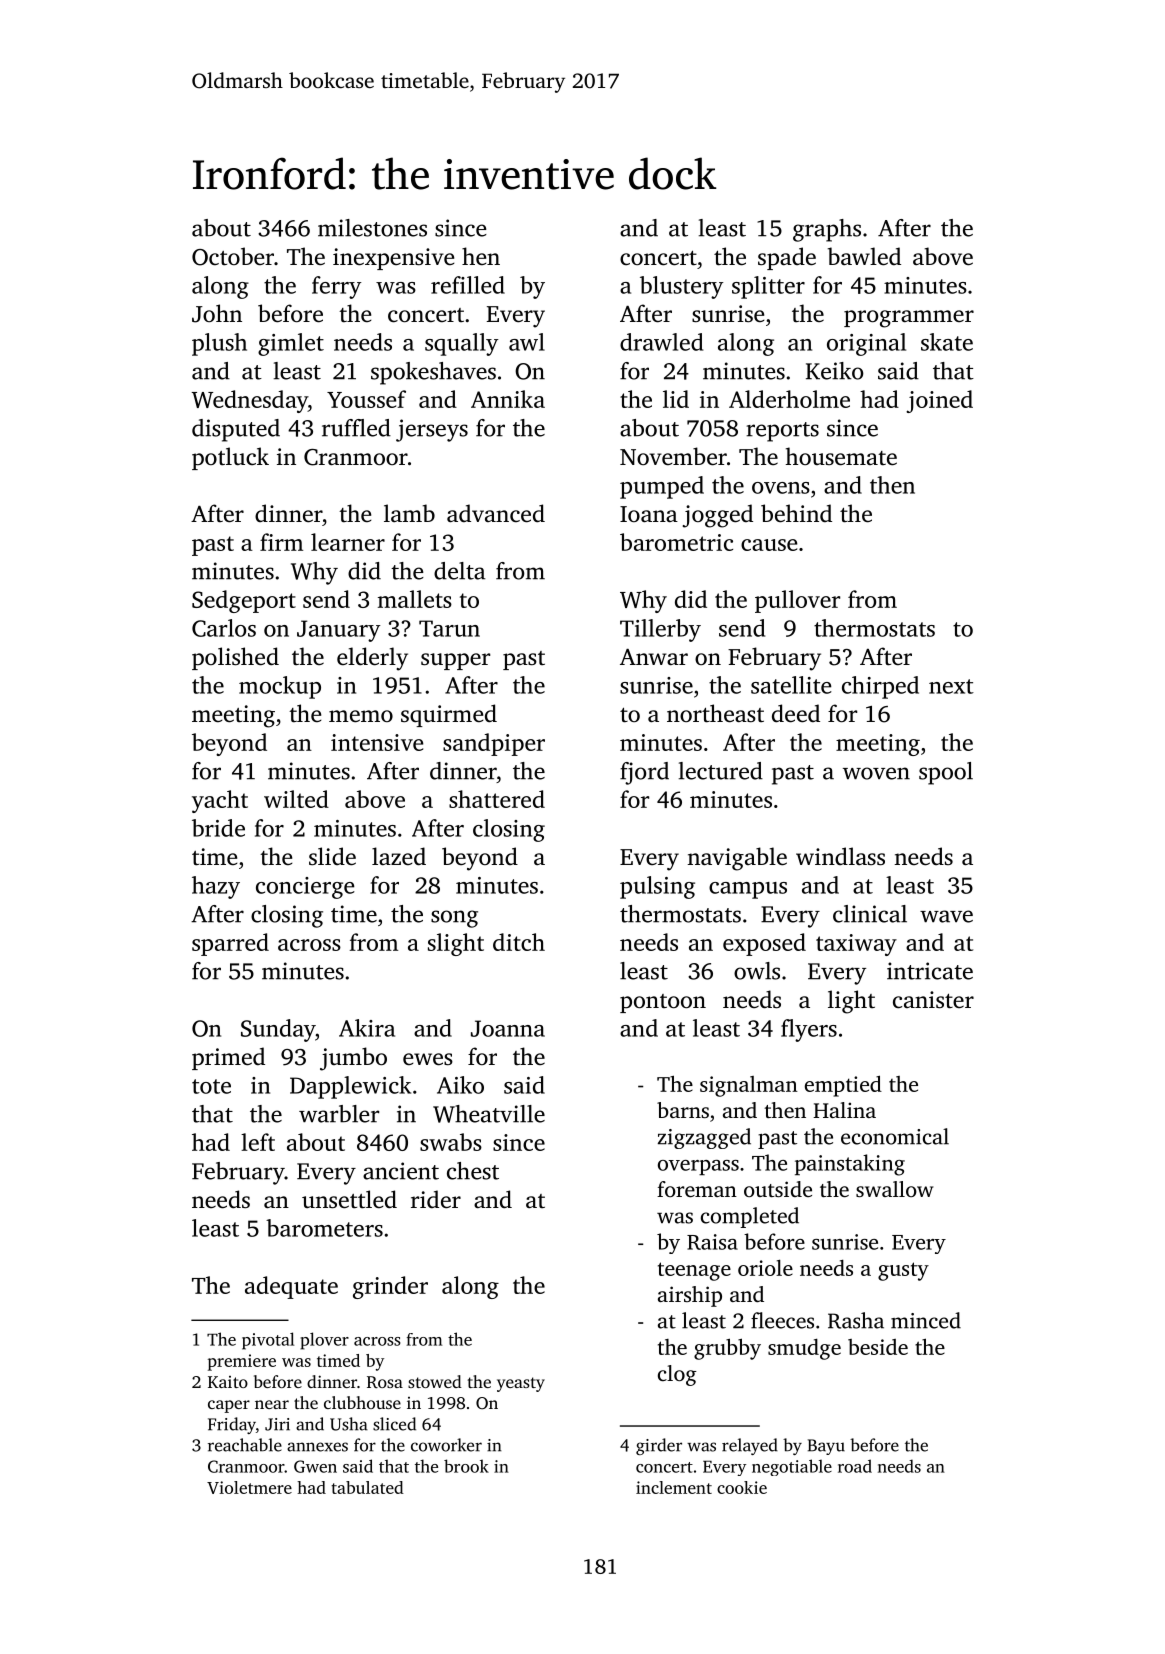  What do you see at coordinates (393, 259) in the screenshot?
I see `inexpensive` at bounding box center [393, 259].
